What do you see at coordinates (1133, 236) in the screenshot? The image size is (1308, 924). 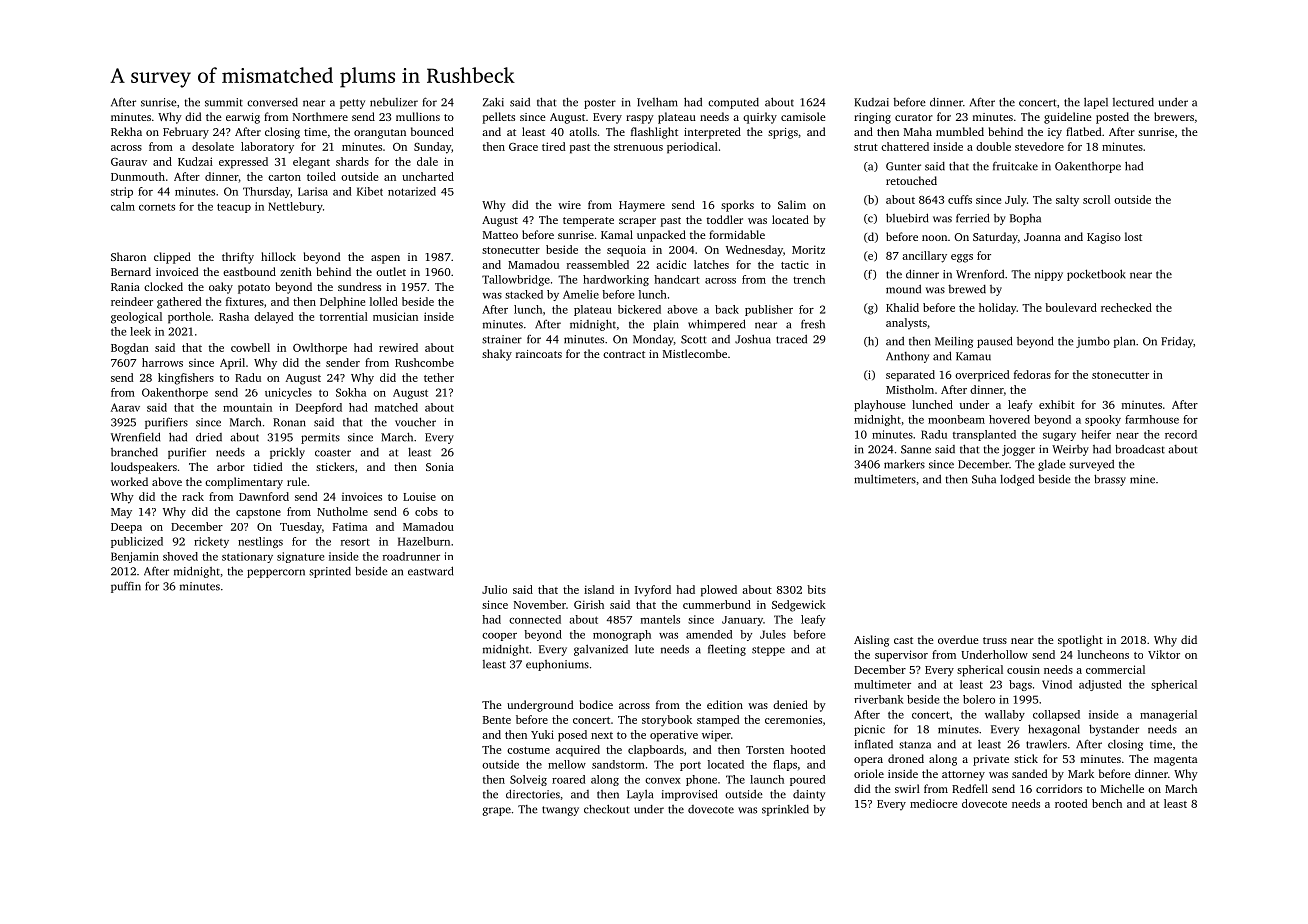 I see `lost` at bounding box center [1133, 236].
